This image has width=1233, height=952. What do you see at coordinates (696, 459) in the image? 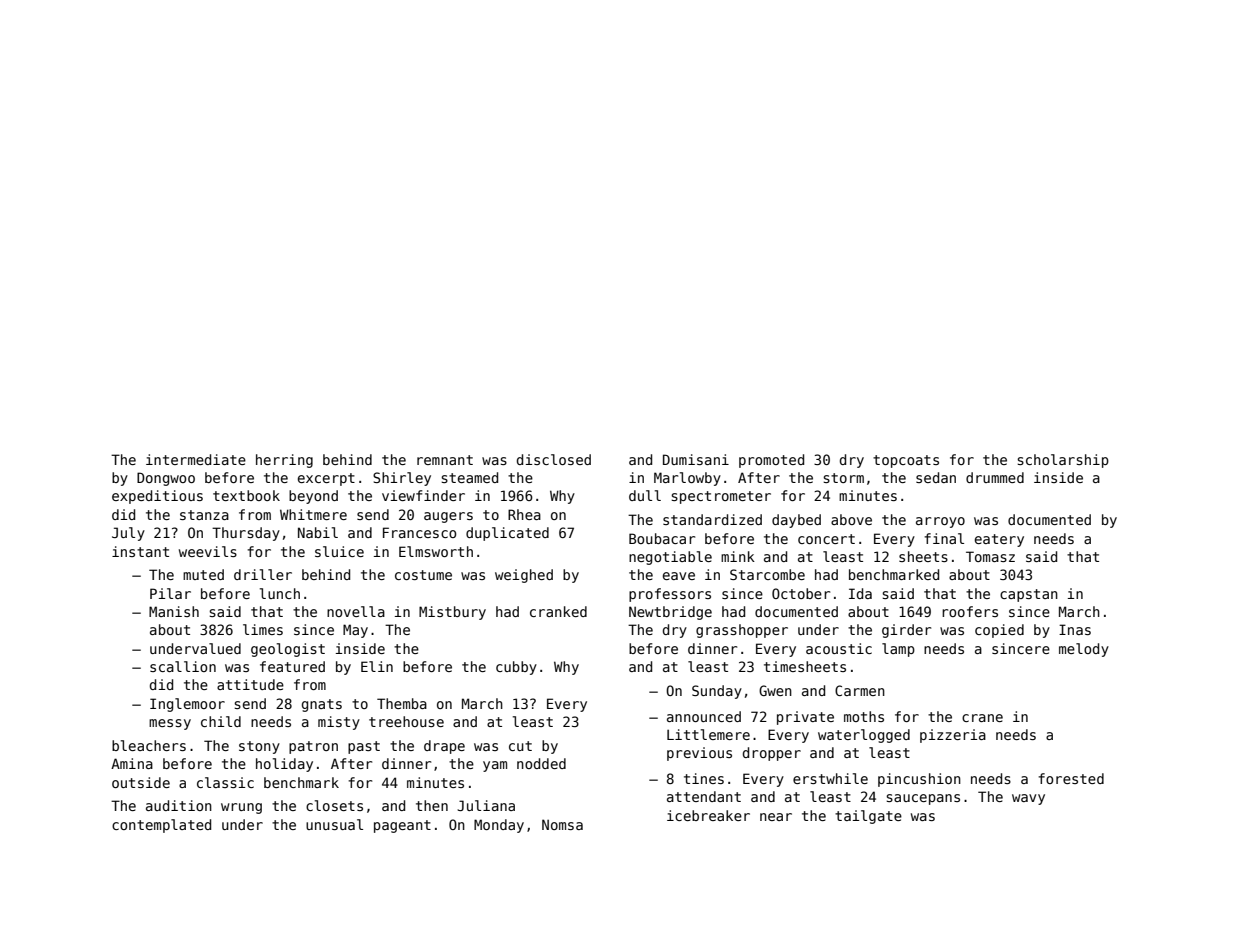
I see `Dumisani` at bounding box center [696, 459].
